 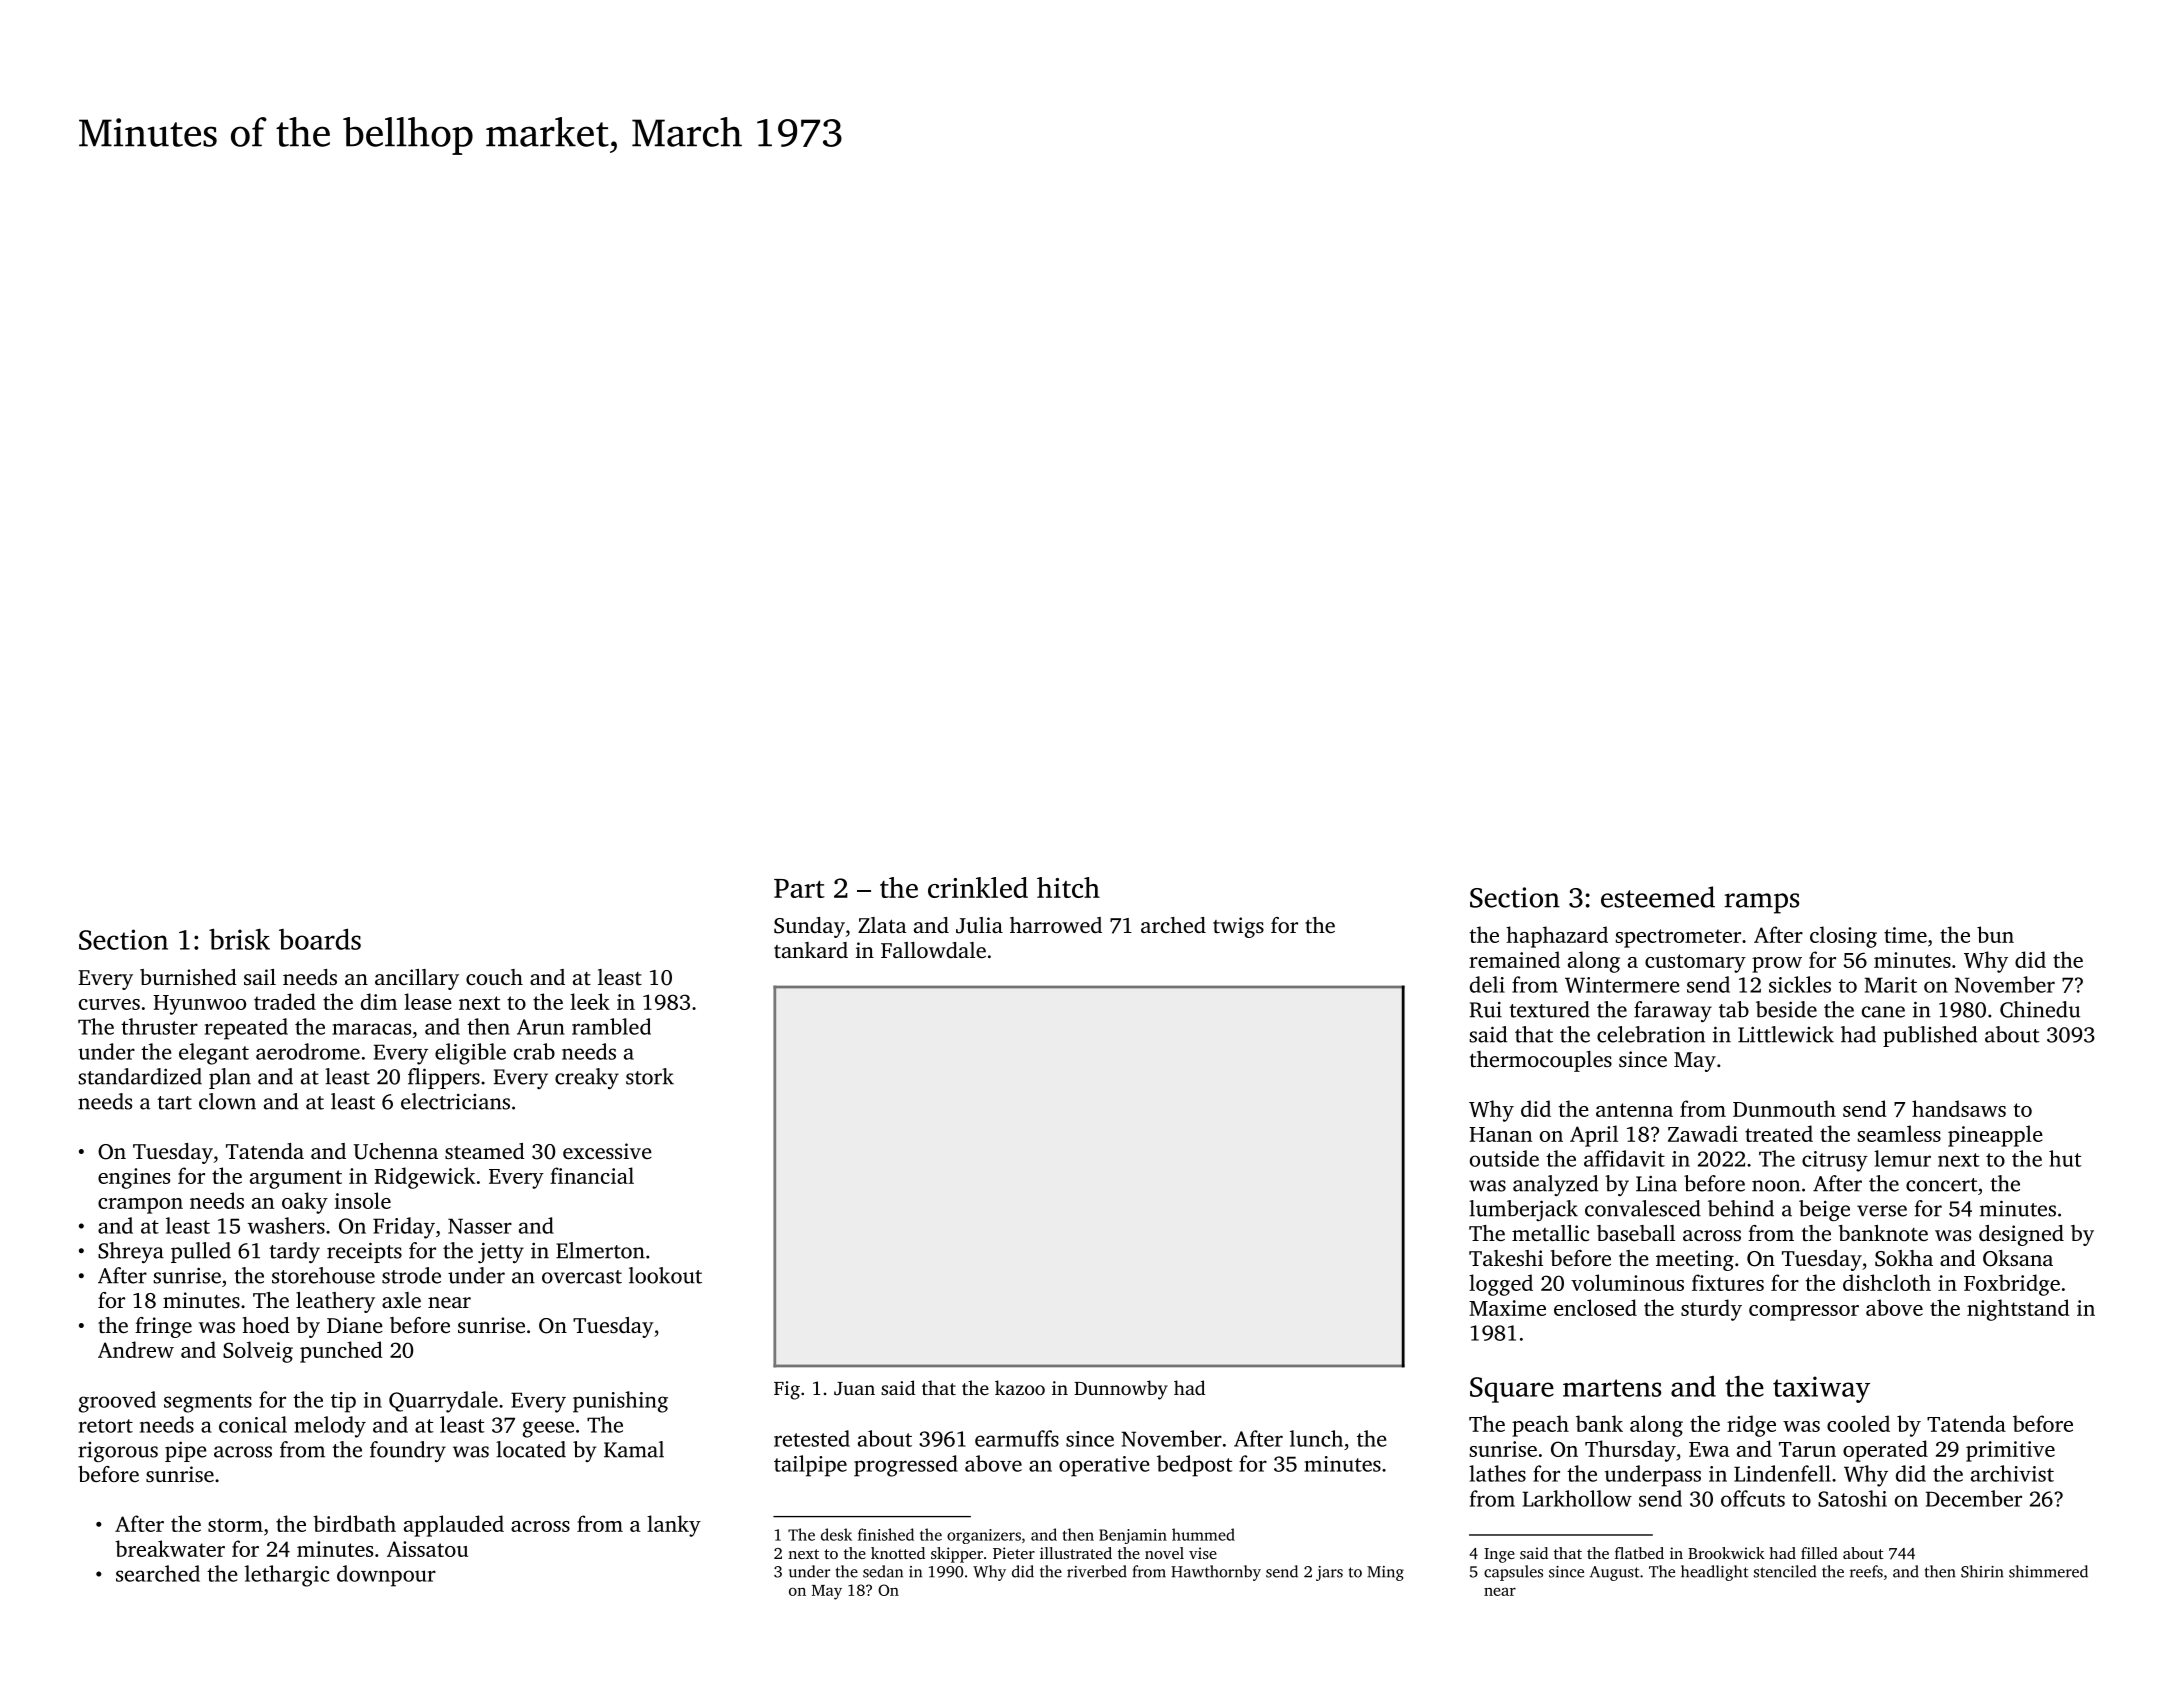 What do you see at coordinates (227, 1101) in the screenshot?
I see `clown` at bounding box center [227, 1101].
